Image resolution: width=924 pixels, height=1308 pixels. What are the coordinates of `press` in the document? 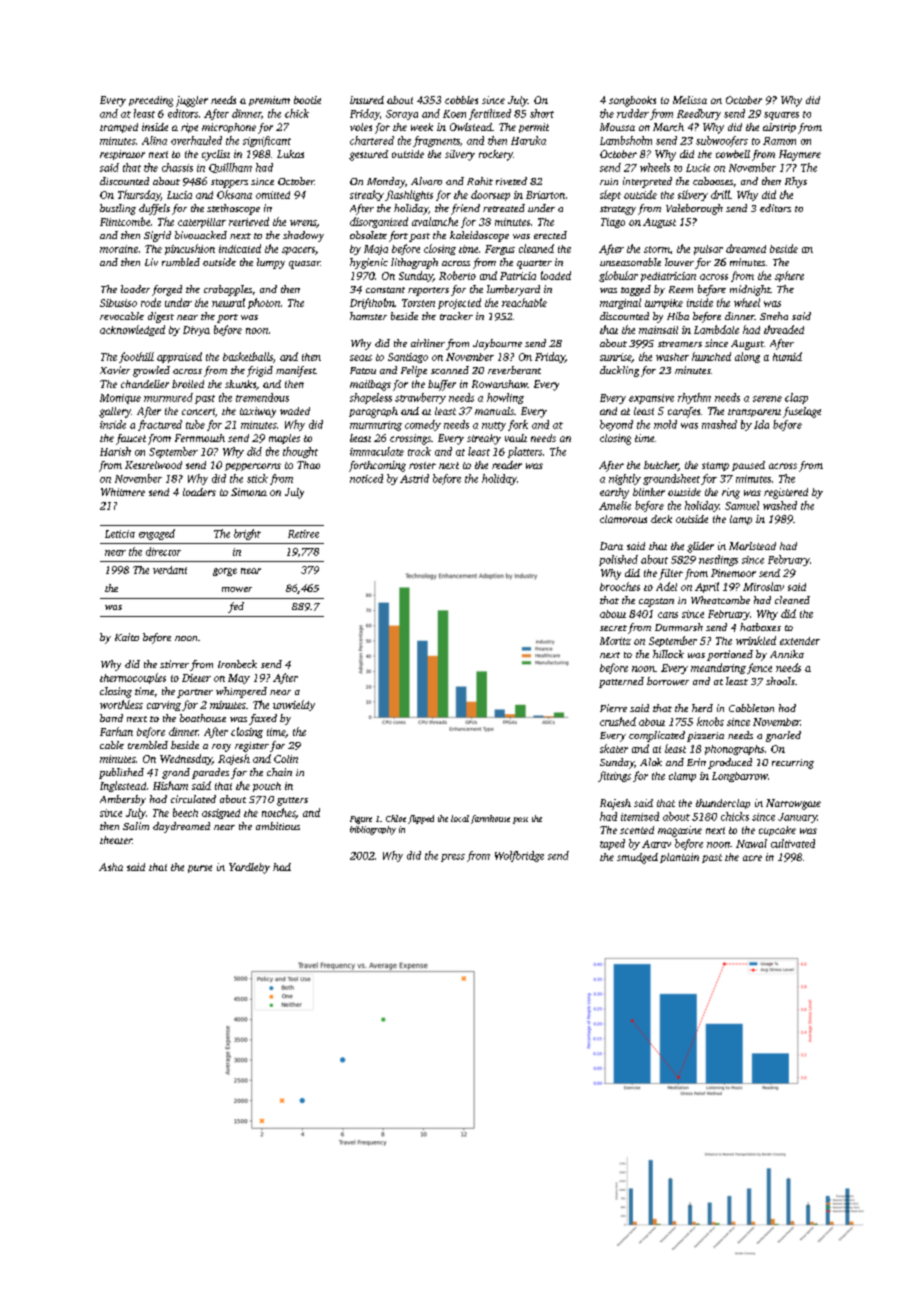 It's located at (453, 858).
